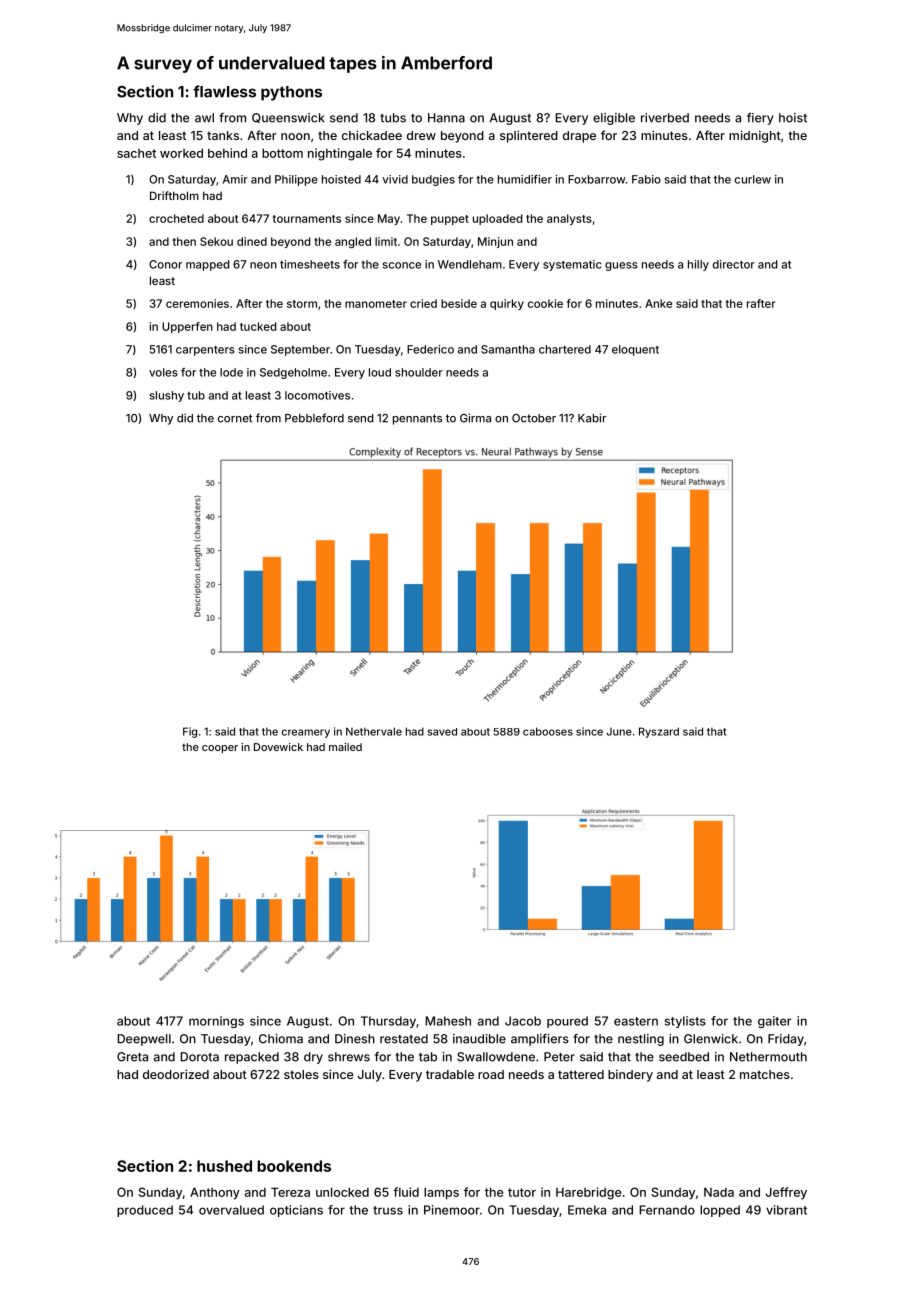 The height and width of the screenshot is (1308, 924). I want to click on Girma, so click(475, 418).
